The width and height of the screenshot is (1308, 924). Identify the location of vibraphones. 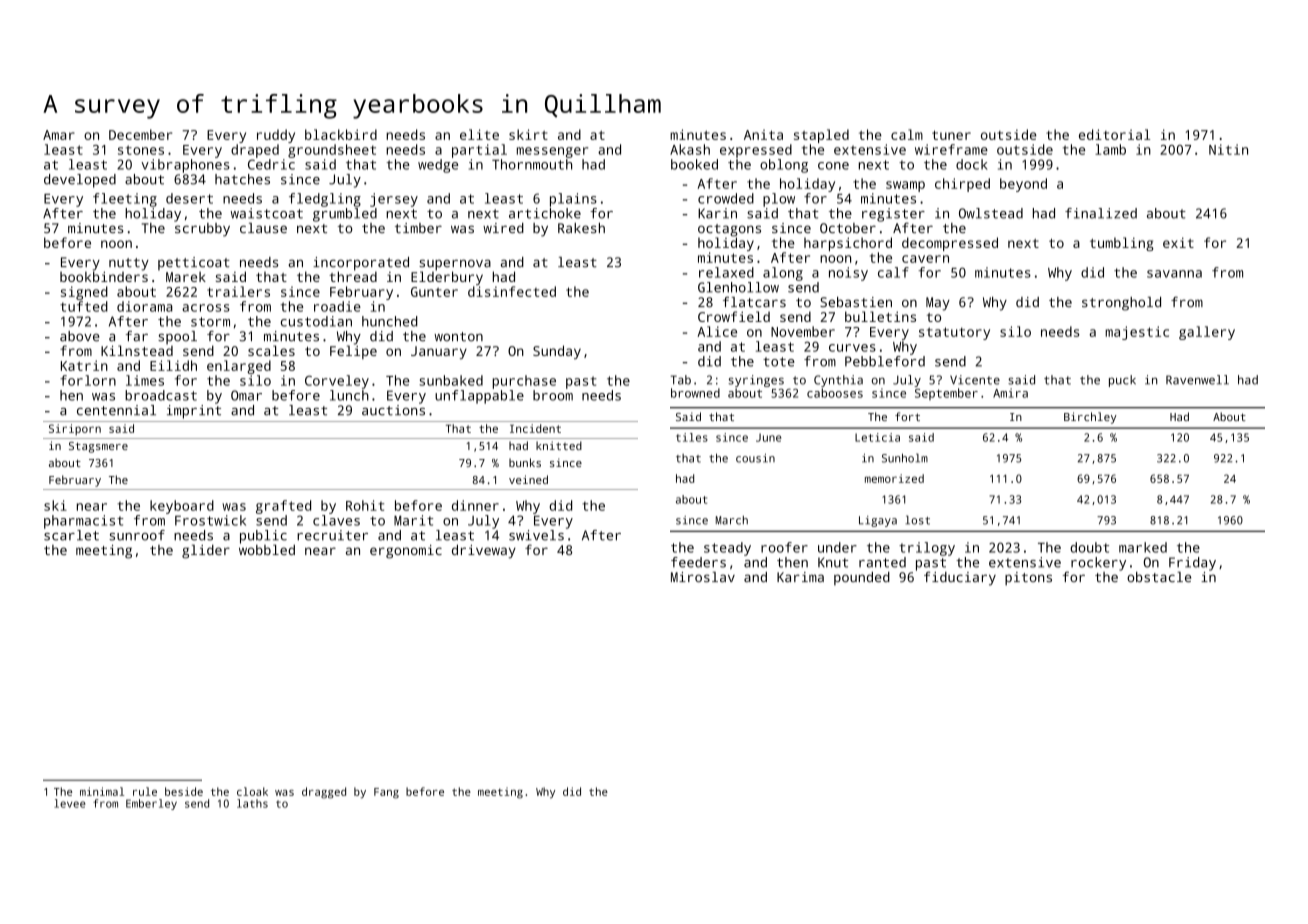
(185, 166).
